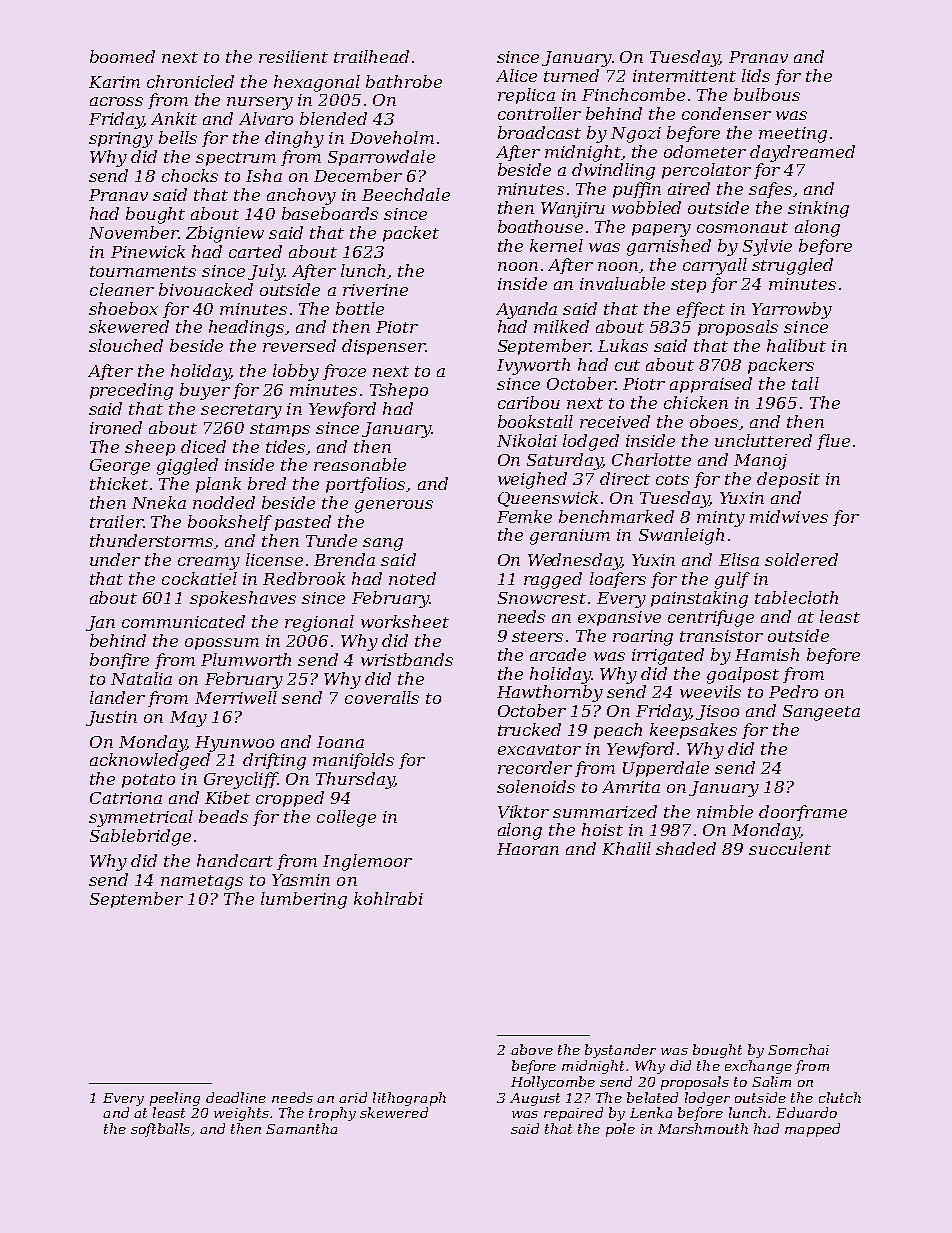  Describe the element at coordinates (264, 175) in the page. I see `Isha` at that location.
